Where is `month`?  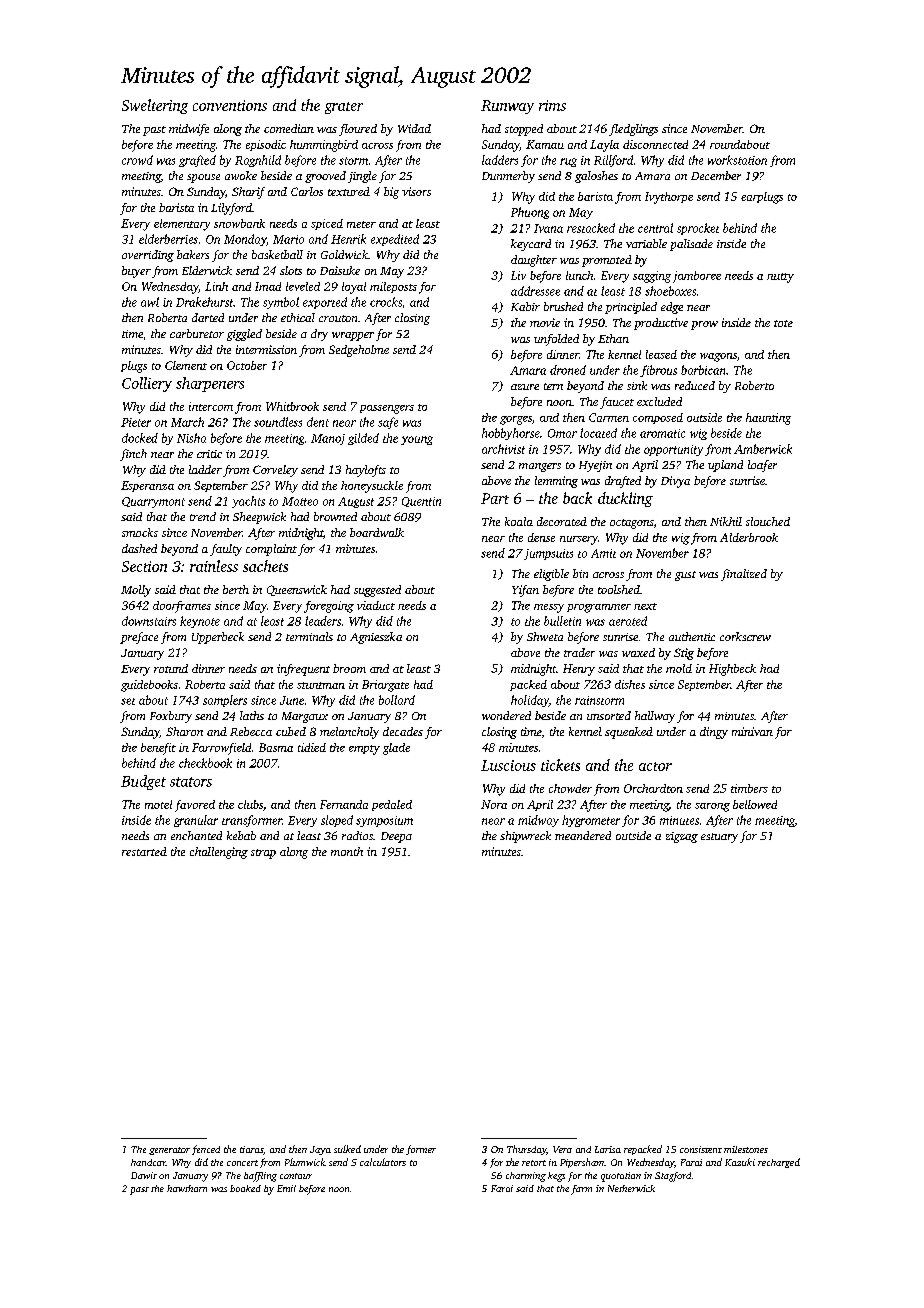
month is located at coordinates (347, 851).
